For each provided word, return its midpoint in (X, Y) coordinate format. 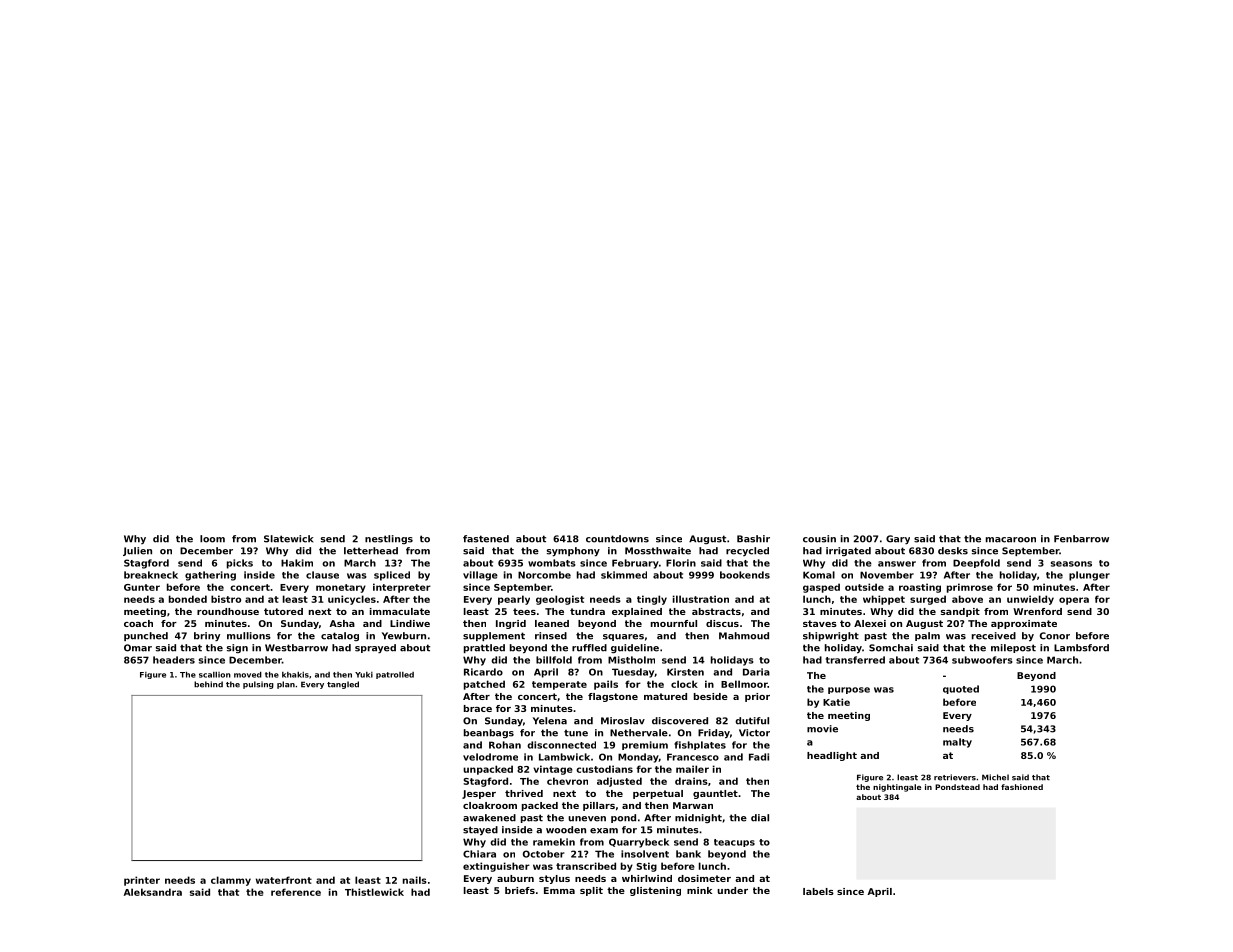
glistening (655, 891)
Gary (898, 539)
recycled (747, 551)
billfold (554, 660)
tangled (343, 685)
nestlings (389, 539)
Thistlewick (374, 892)
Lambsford (1081, 648)
